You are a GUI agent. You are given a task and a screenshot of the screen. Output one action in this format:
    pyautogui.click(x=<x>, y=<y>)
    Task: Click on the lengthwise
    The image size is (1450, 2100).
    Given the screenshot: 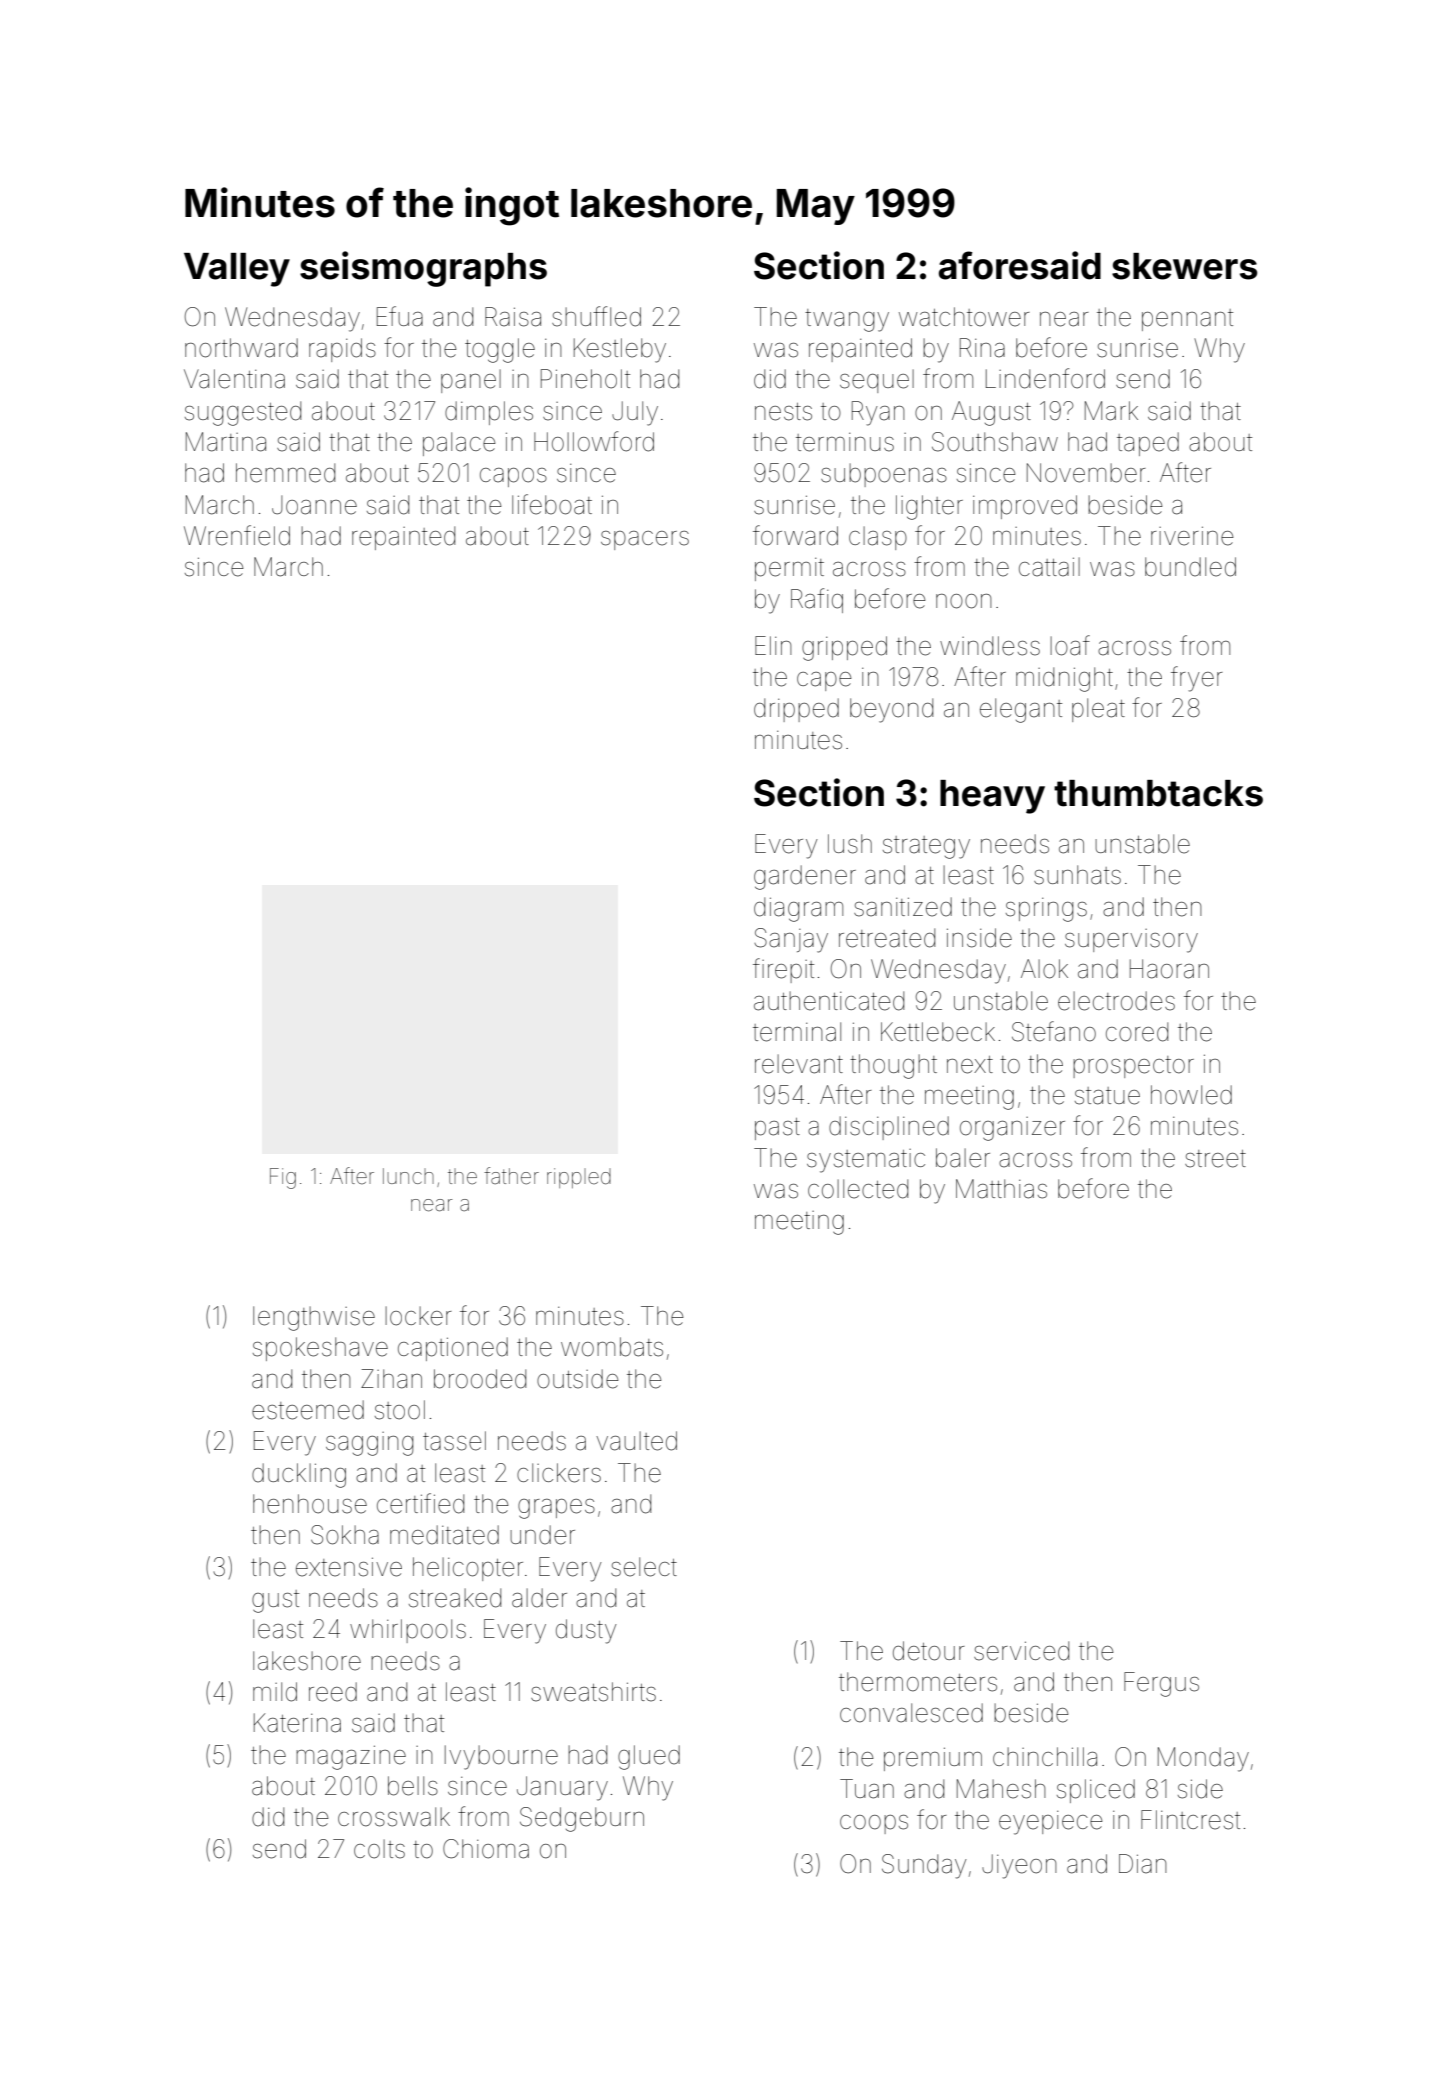 What is the action you would take?
    pyautogui.click(x=314, y=1318)
